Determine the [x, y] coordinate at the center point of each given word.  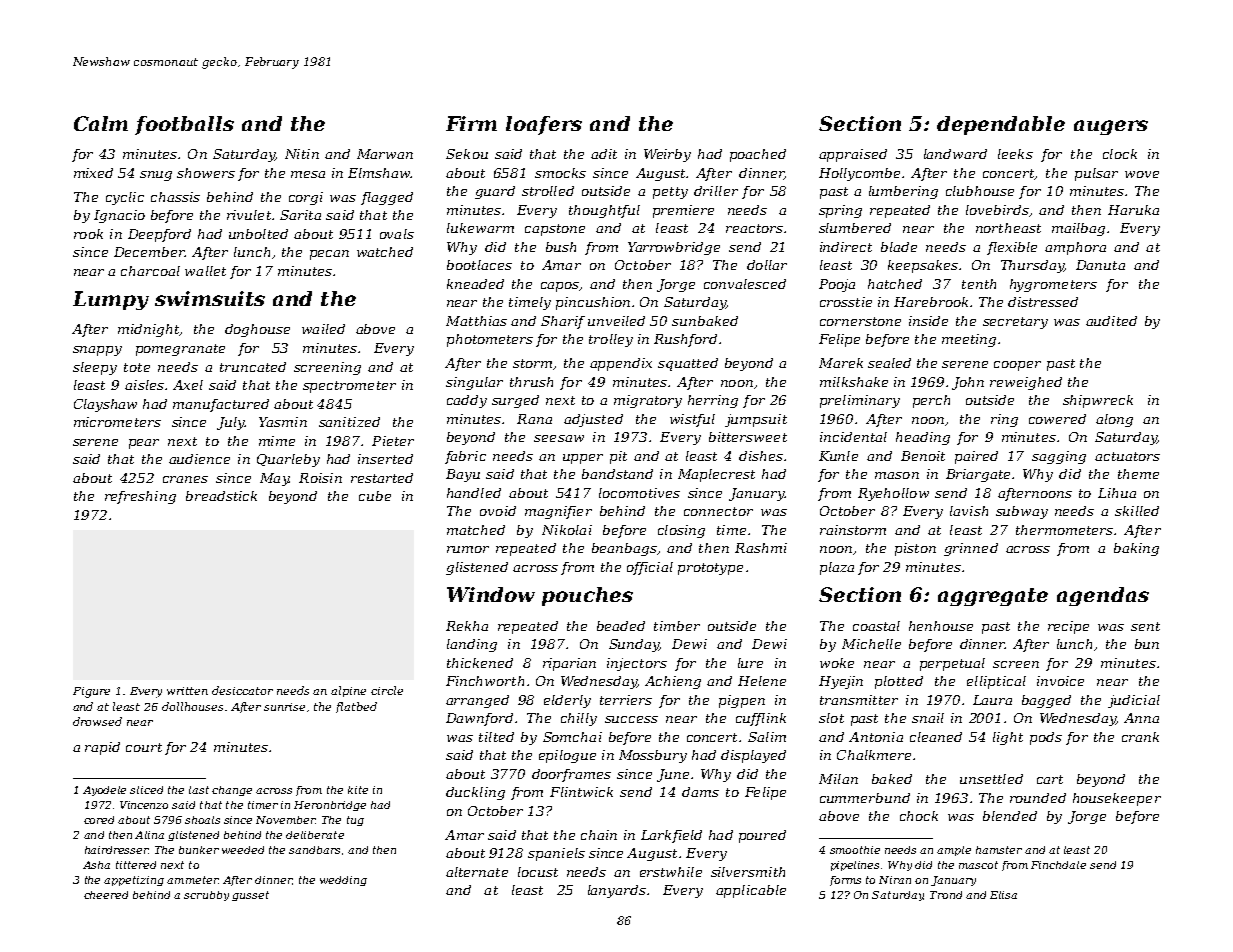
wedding [343, 881]
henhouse [941, 626]
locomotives [639, 493]
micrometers [117, 422]
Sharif [563, 322]
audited [1111, 321]
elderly [567, 701]
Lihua [1117, 493]
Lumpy [111, 300]
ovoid [498, 511]
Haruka [1133, 210]
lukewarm [480, 228]
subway [1022, 512]
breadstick [221, 496]
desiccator [242, 690]
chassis [175, 197]
